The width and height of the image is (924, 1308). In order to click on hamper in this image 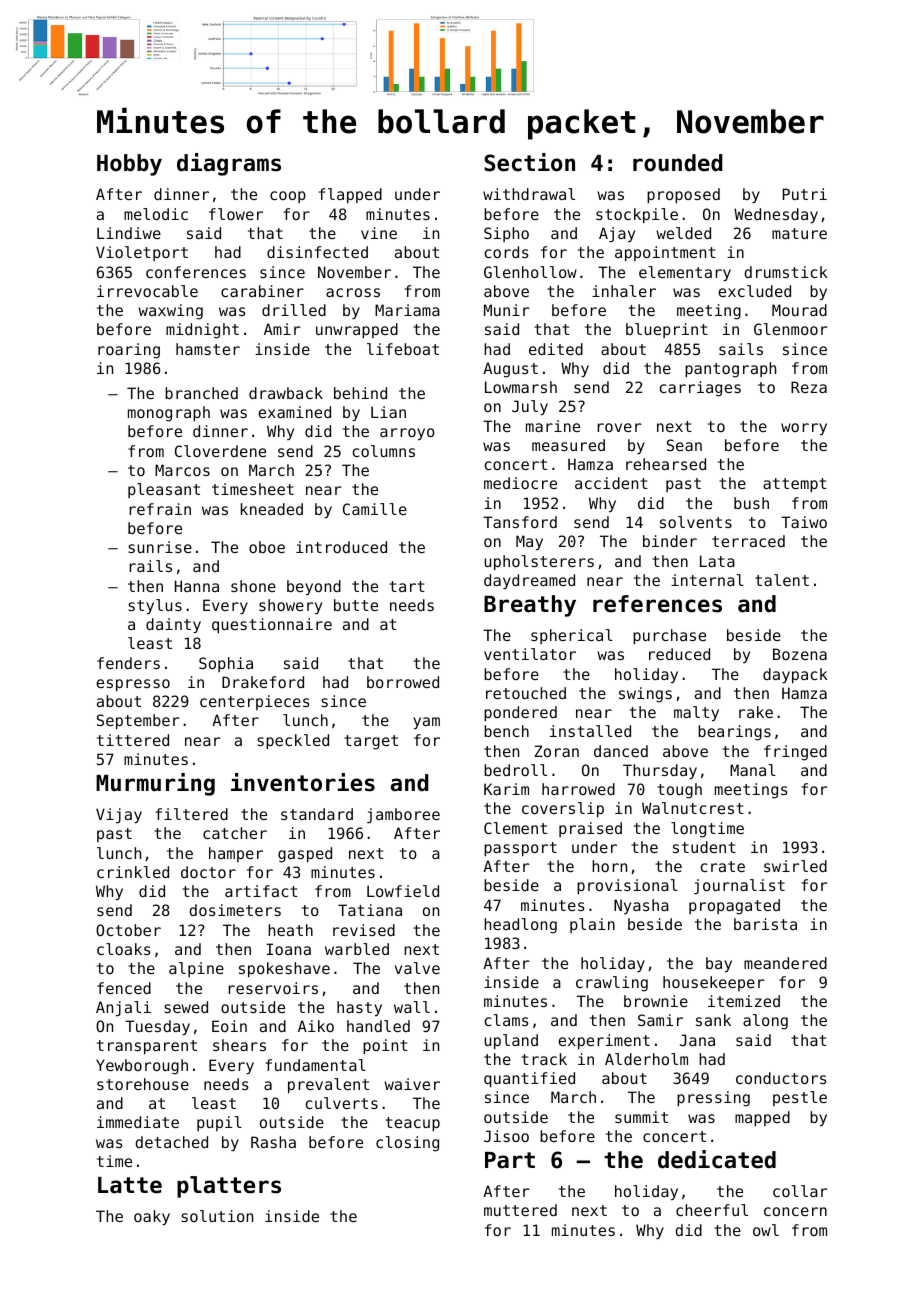, I will do `click(236, 854)`.
